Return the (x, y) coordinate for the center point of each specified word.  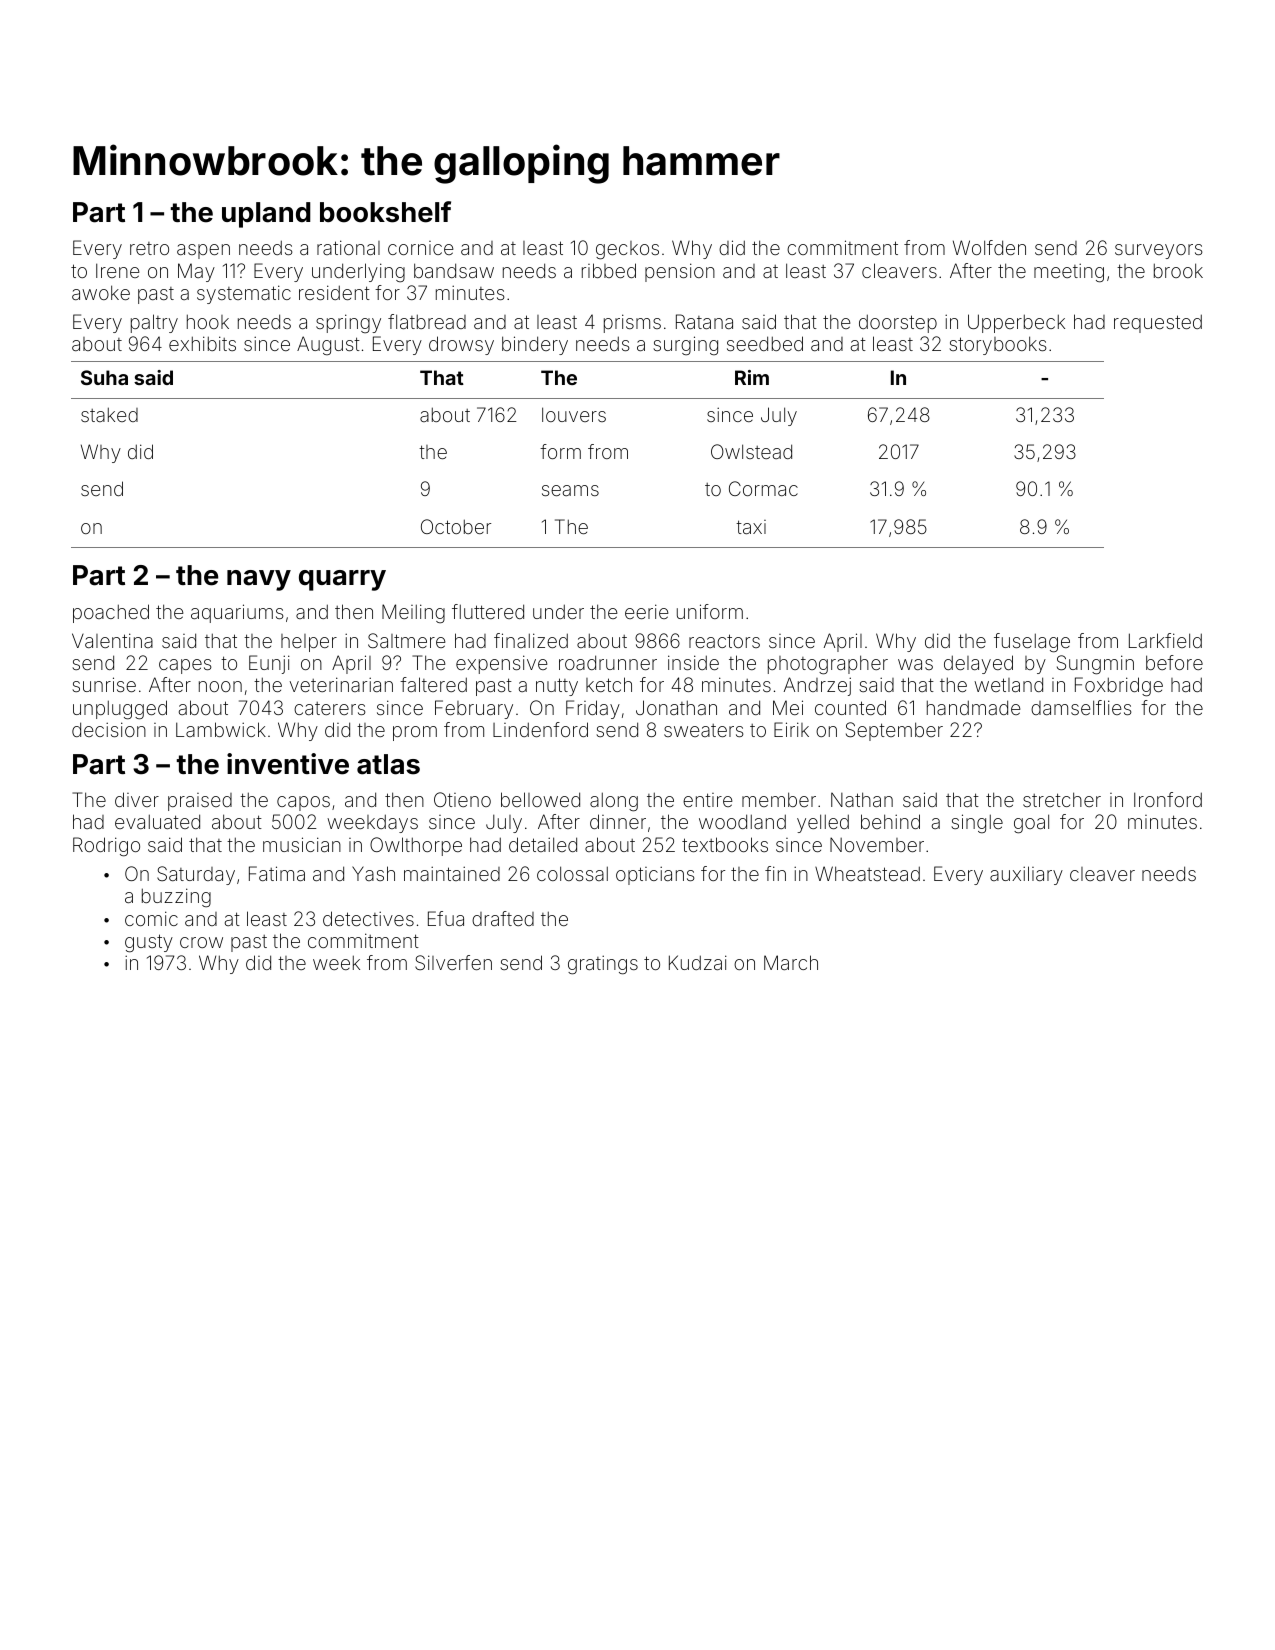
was (915, 664)
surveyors (1159, 251)
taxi (751, 527)
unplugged (120, 710)
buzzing (176, 898)
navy (259, 580)
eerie (646, 611)
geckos (627, 250)
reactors (724, 641)
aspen (203, 251)
